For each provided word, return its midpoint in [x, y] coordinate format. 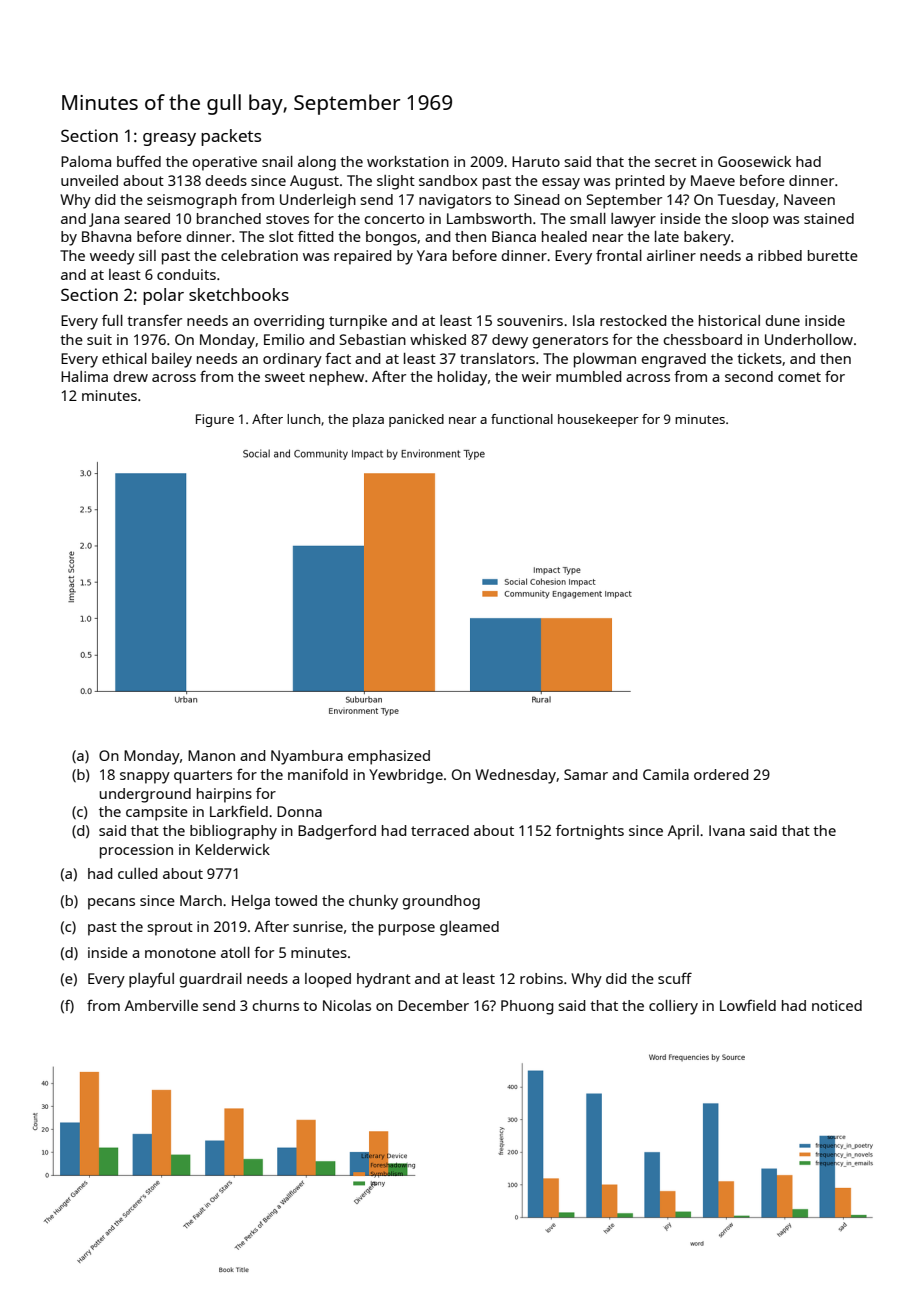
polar [163, 296]
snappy [145, 778]
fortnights [590, 832]
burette [833, 255]
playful [151, 980]
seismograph [192, 201]
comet [799, 377]
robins [541, 978]
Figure [215, 420]
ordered [721, 774]
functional [522, 419]
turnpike [358, 322]
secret [676, 162]
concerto [394, 219]
